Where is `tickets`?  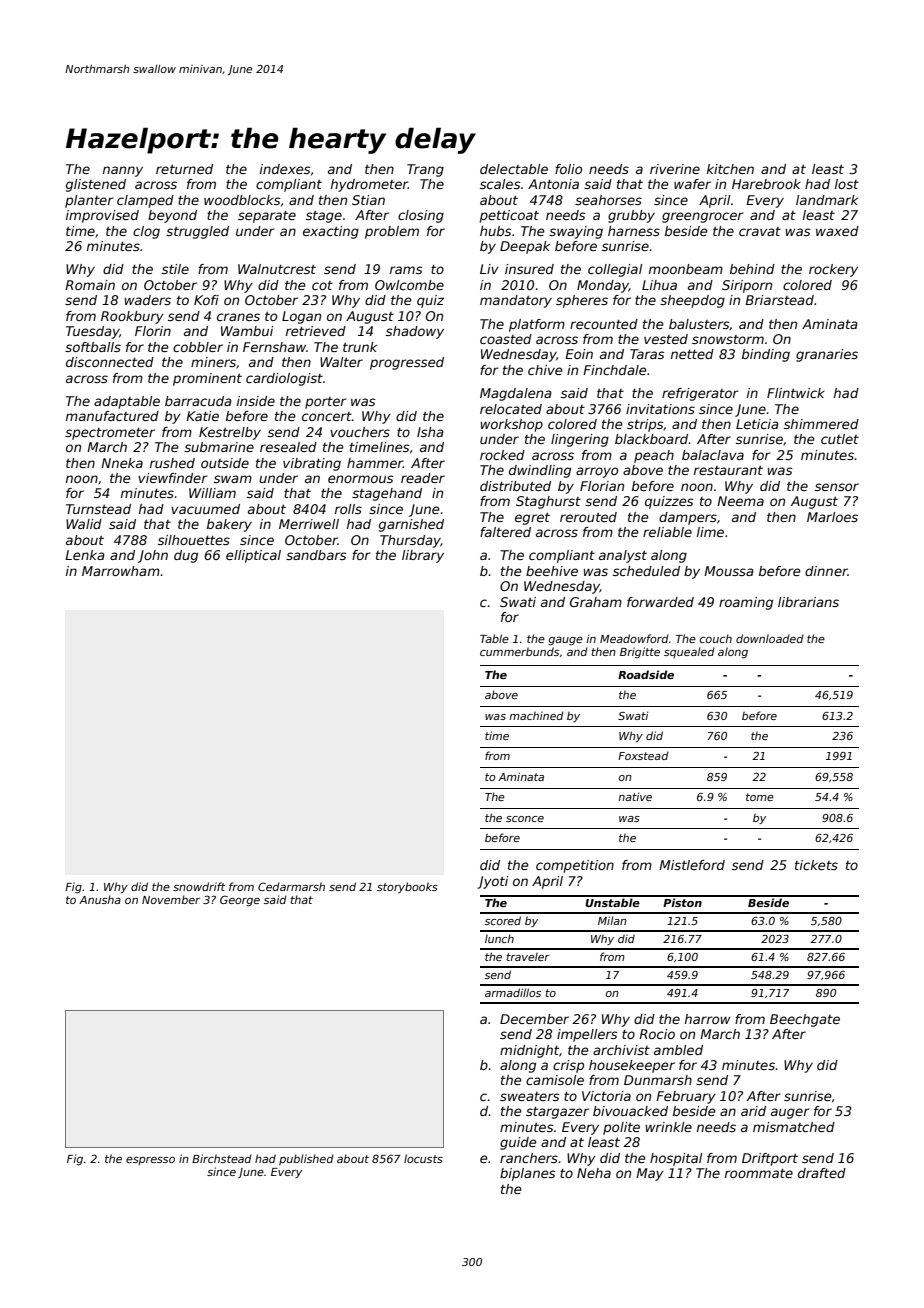
tickets is located at coordinates (816, 865).
